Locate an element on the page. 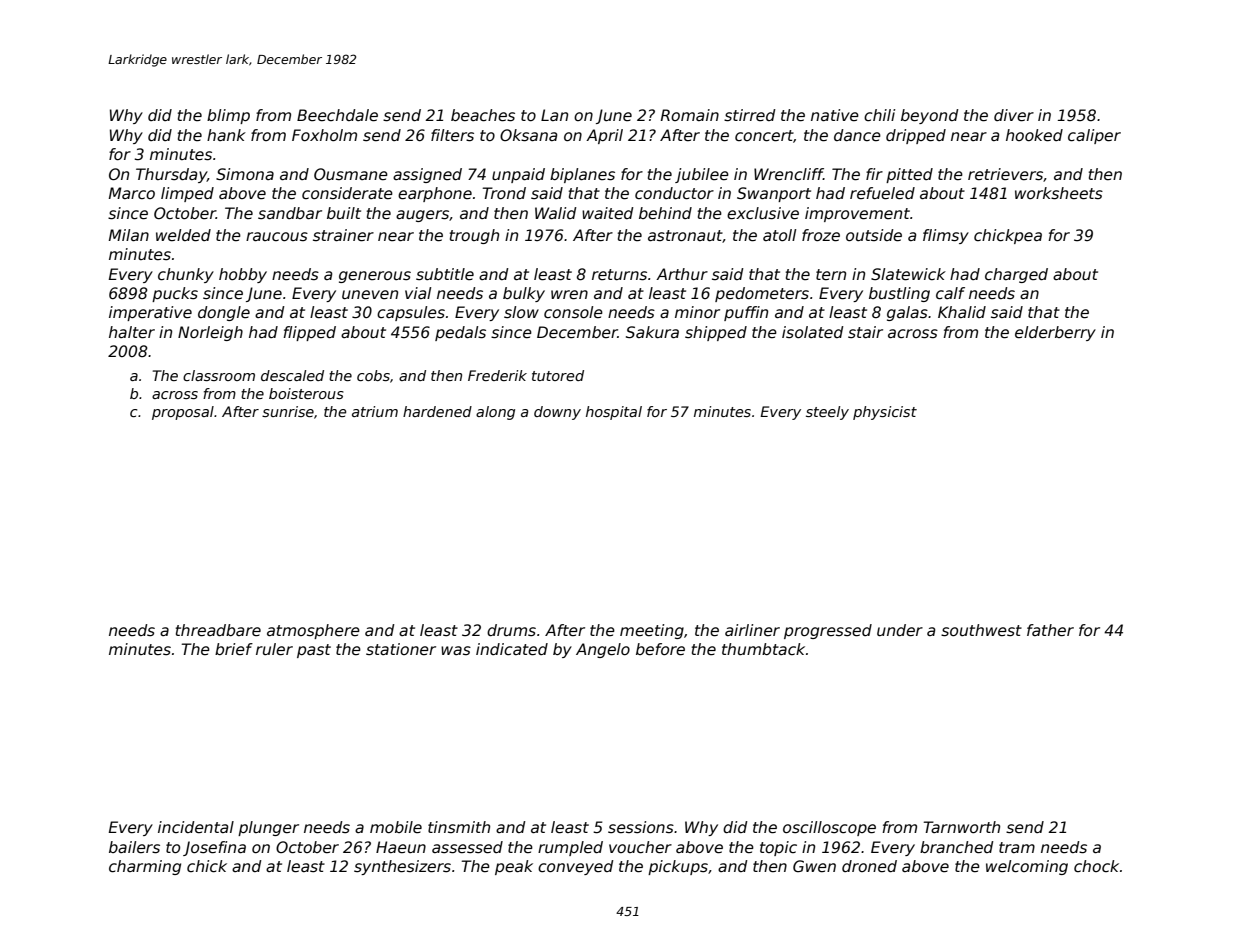  built is located at coordinates (344, 213).
